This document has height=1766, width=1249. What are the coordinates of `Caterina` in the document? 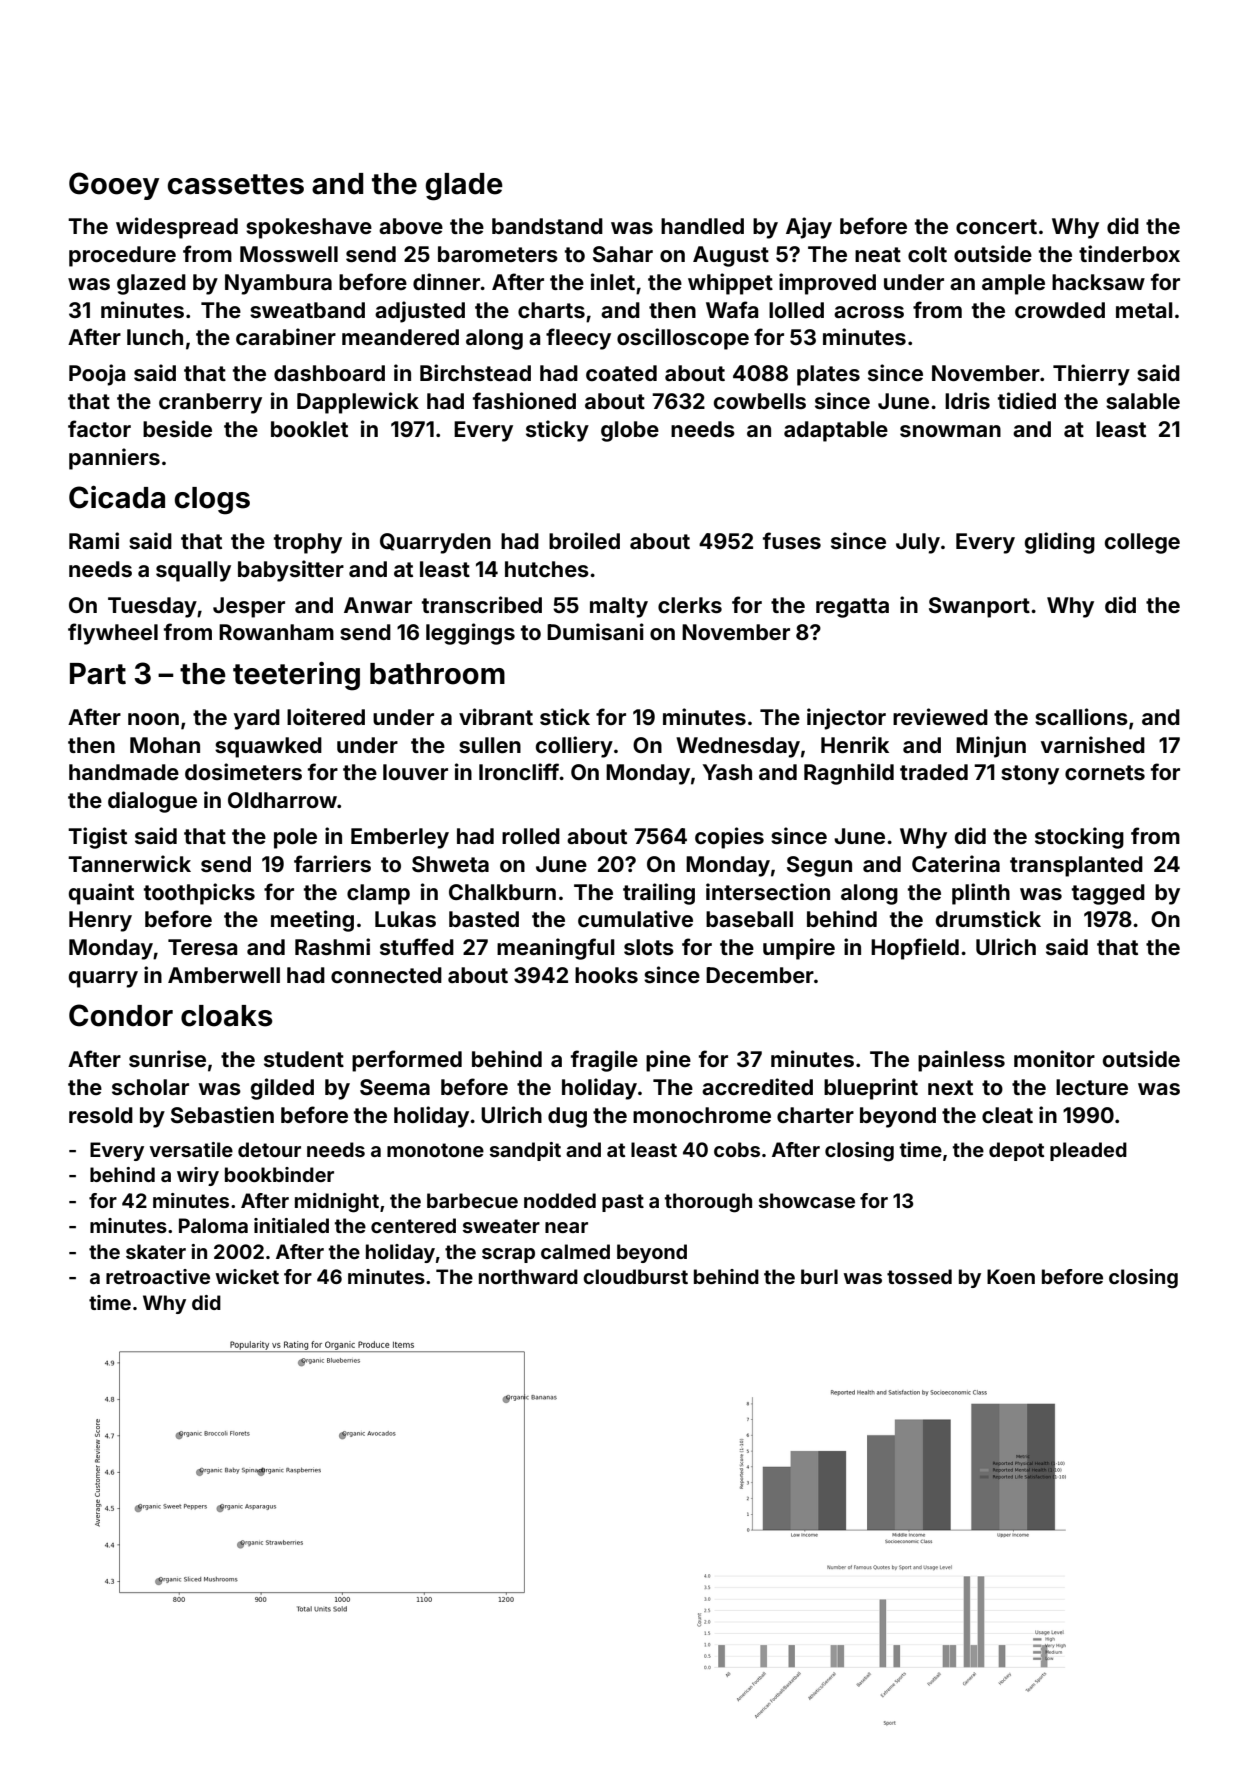 It's located at (956, 863).
